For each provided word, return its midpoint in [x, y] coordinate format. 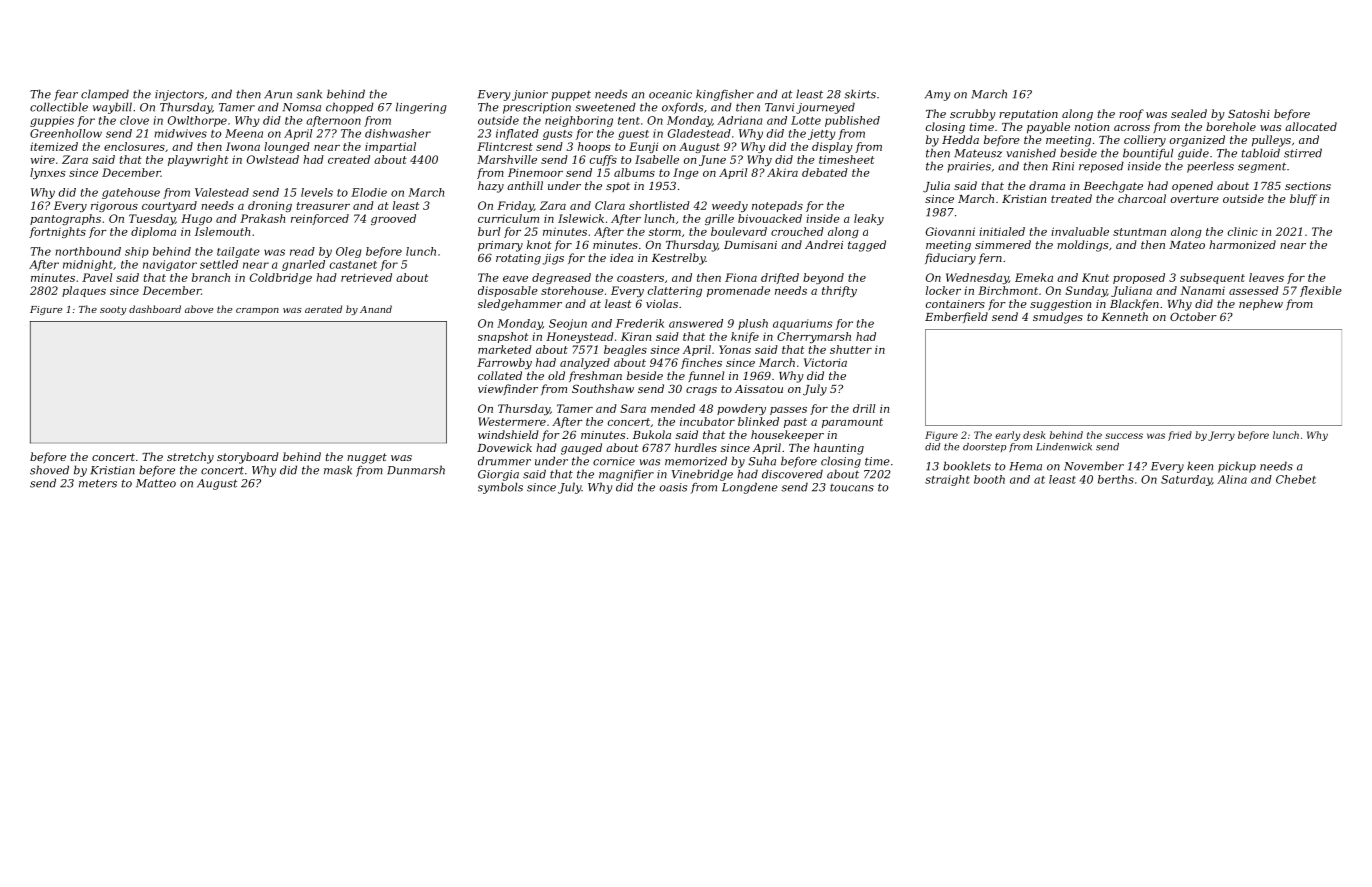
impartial [390, 147]
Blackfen [1134, 304]
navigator [170, 265]
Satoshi [1249, 113]
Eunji [643, 147]
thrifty [839, 291]
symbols [500, 488]
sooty [113, 310]
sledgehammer [520, 305]
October [1193, 316]
